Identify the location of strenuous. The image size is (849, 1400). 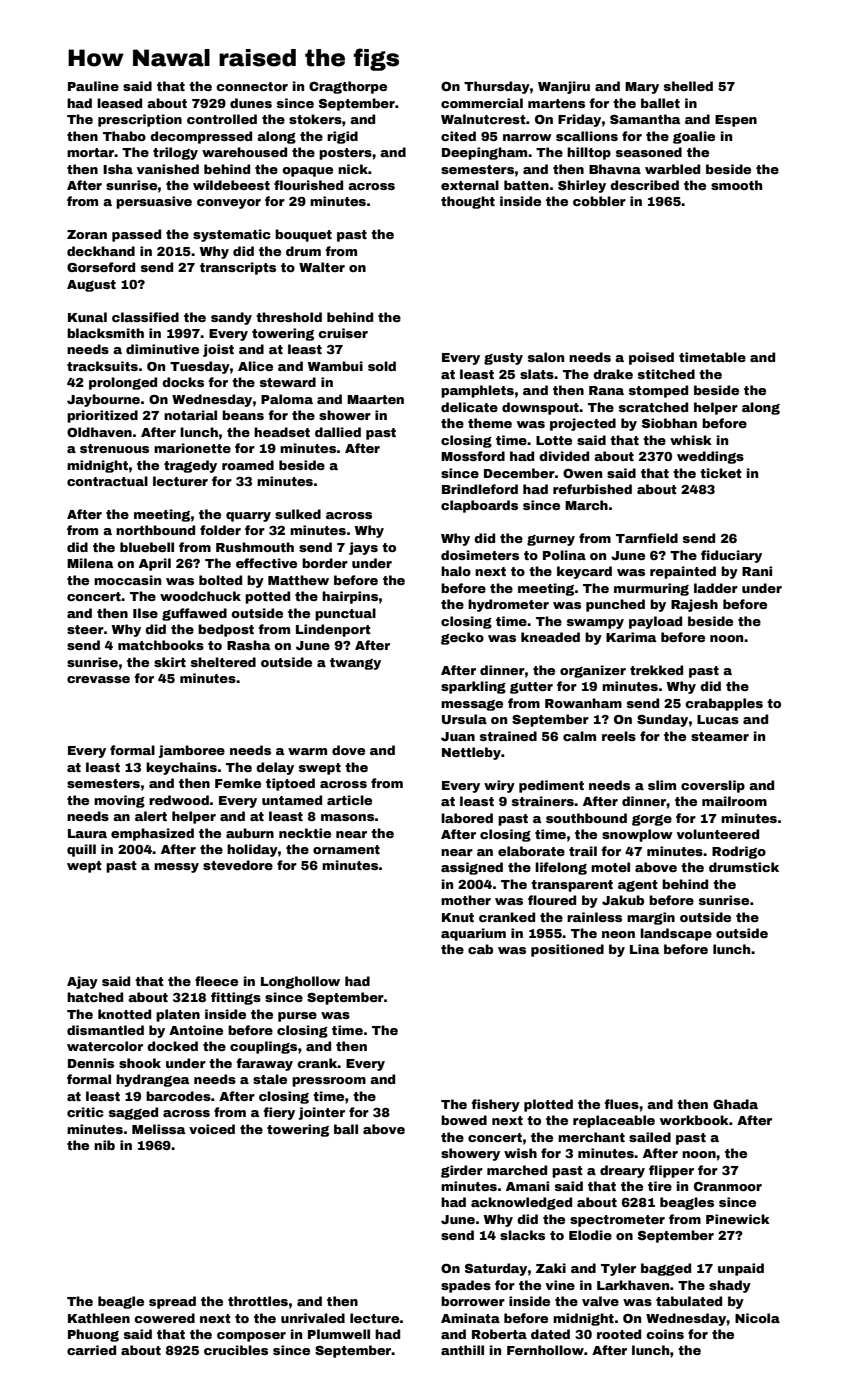
(114, 448).
